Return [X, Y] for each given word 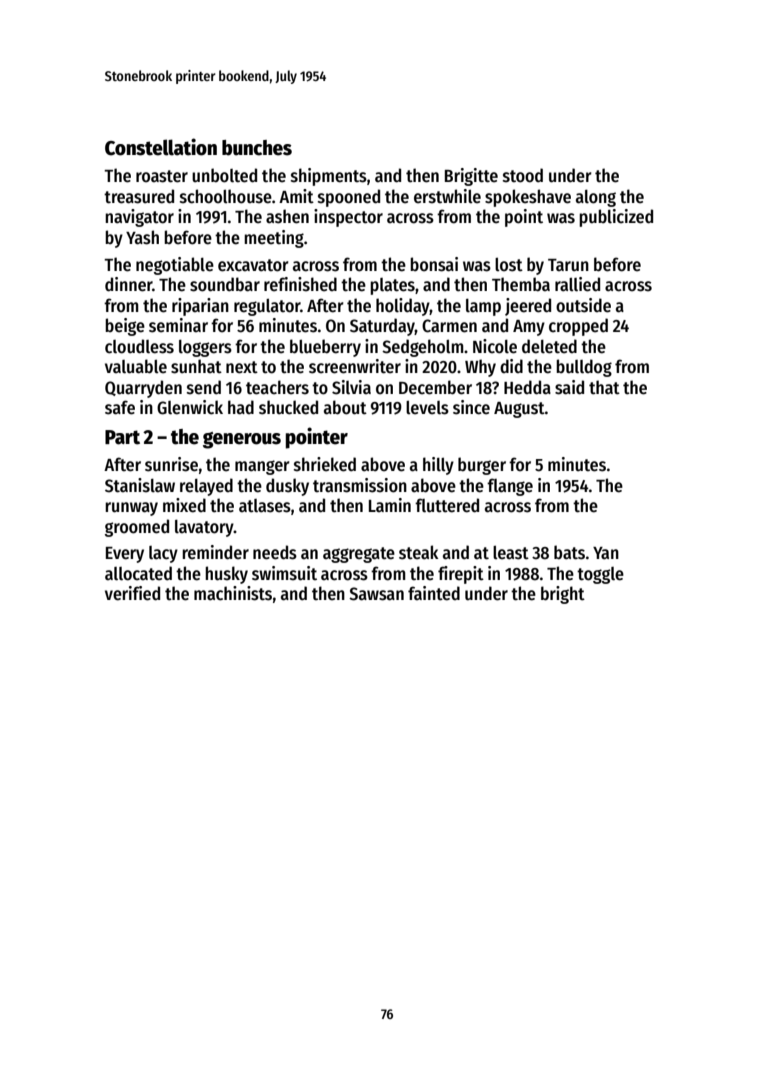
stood [523, 175]
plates [392, 286]
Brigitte [471, 177]
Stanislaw [140, 485]
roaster [162, 176]
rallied [577, 284]
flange [510, 487]
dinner [129, 284]
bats [569, 552]
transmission [360, 485]
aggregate [359, 555]
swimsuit [284, 573]
